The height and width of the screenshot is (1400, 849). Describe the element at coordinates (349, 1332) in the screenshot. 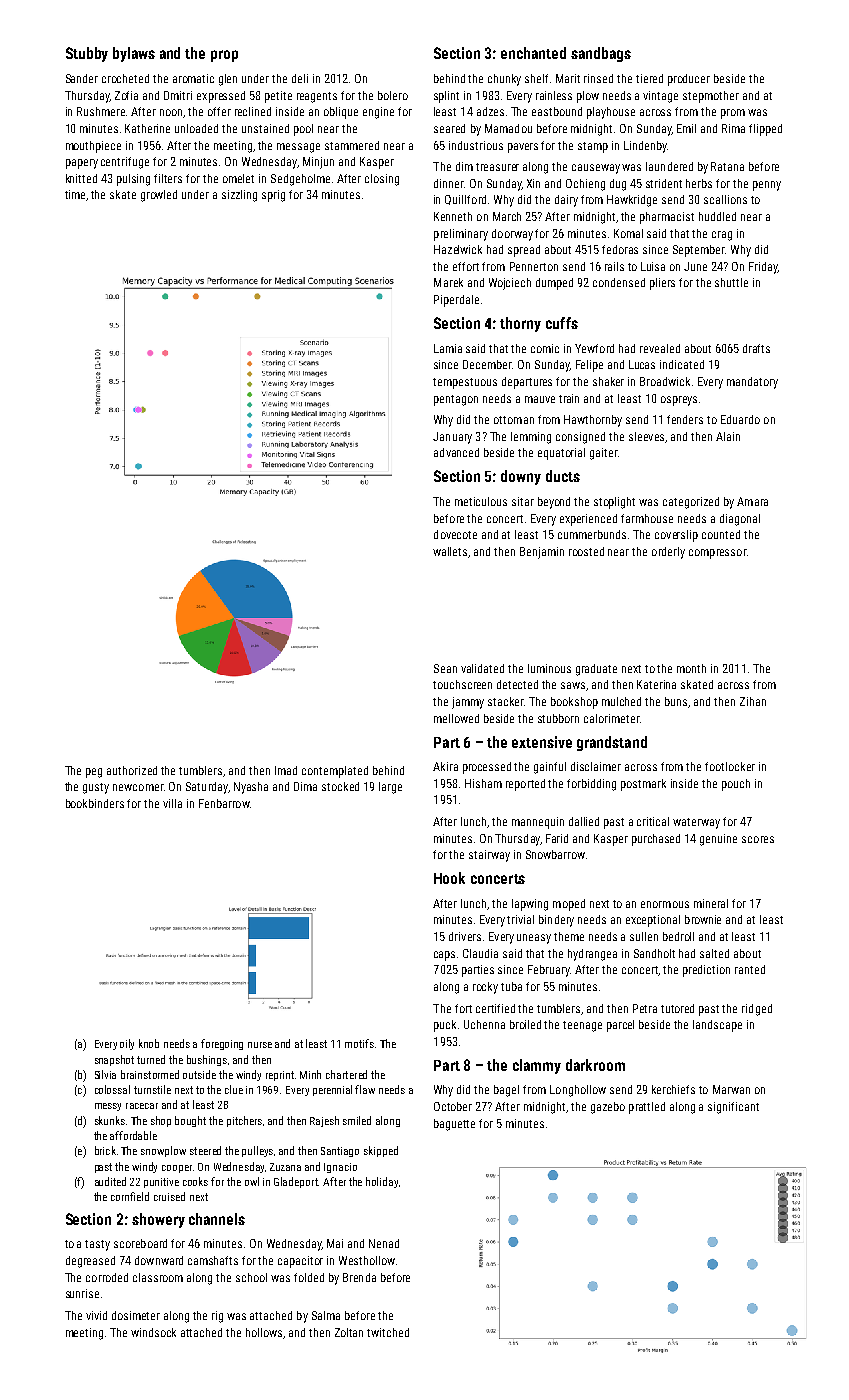

I see `Zoltan` at that location.
